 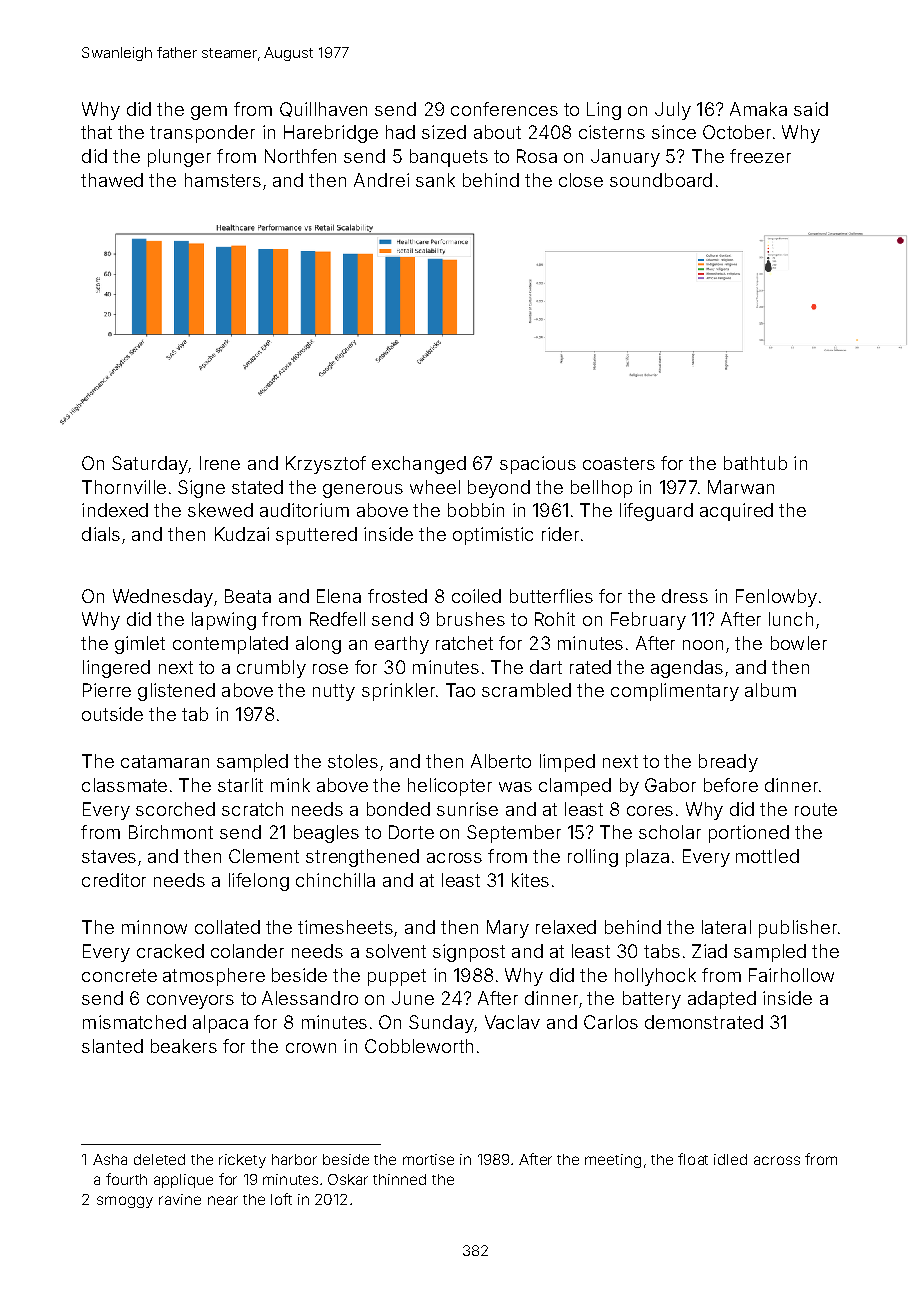 I want to click on puppet, so click(x=397, y=977).
